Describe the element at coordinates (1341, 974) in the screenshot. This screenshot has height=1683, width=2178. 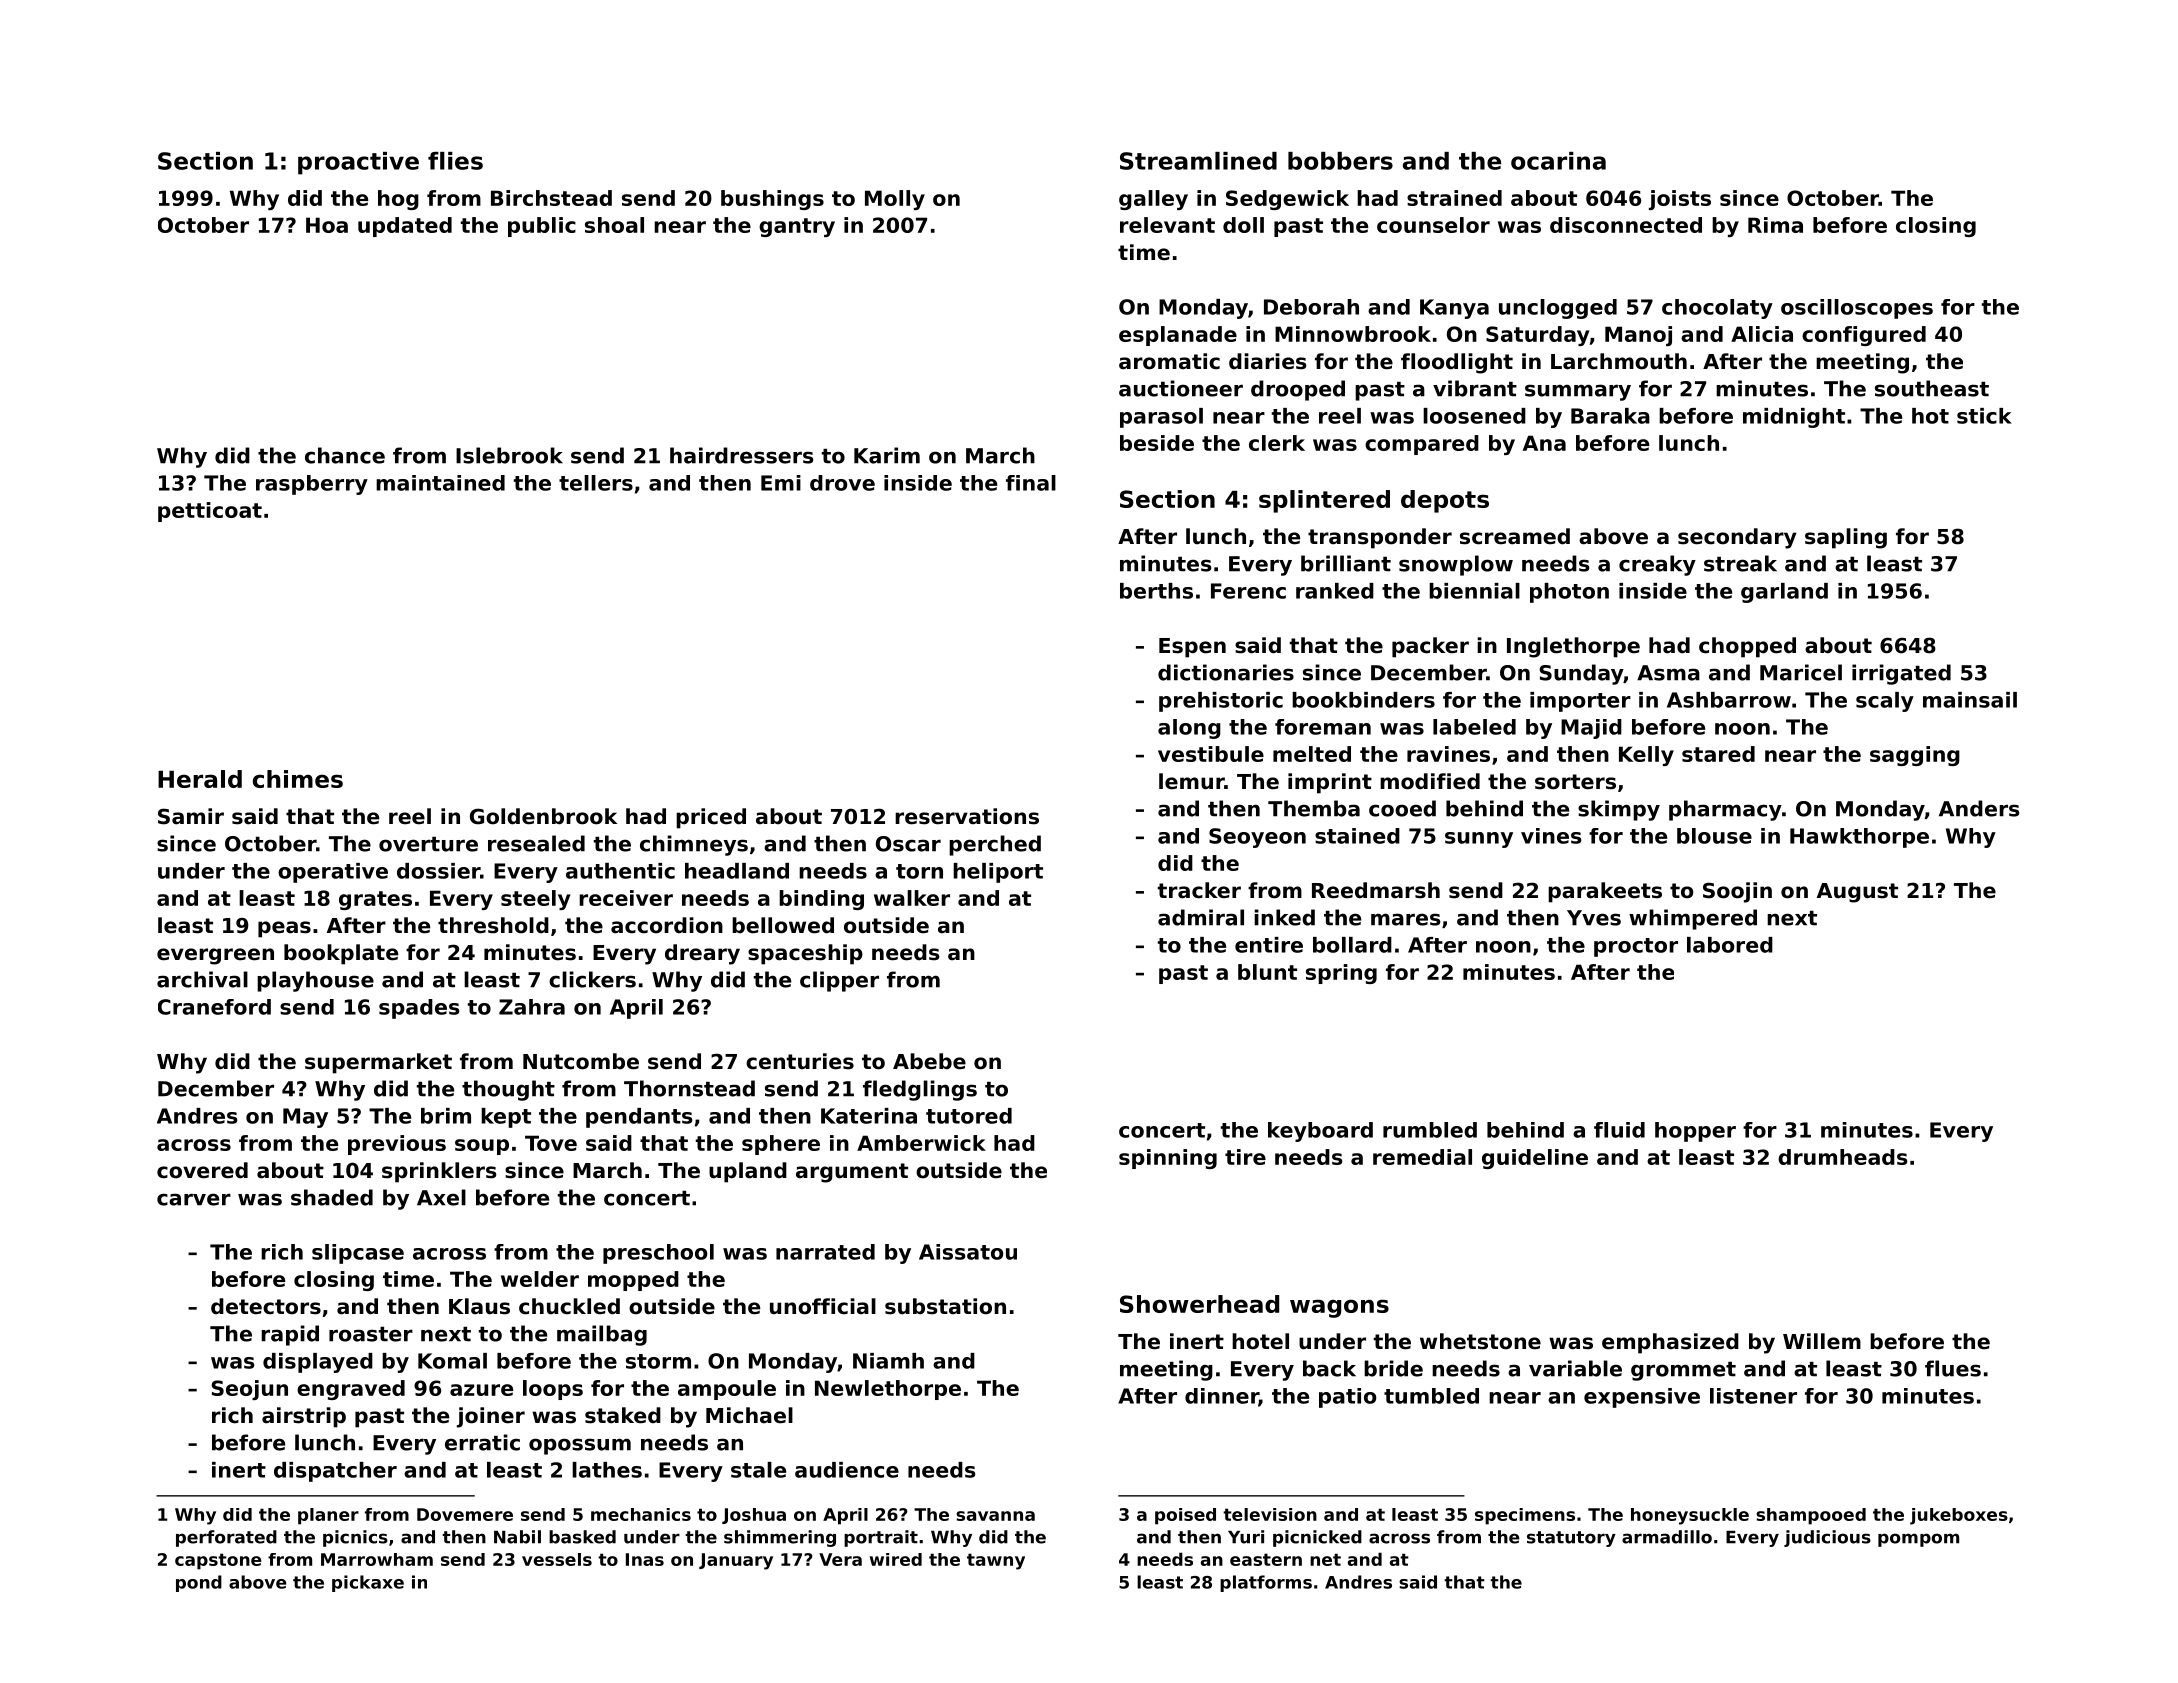
I see `spring` at that location.
